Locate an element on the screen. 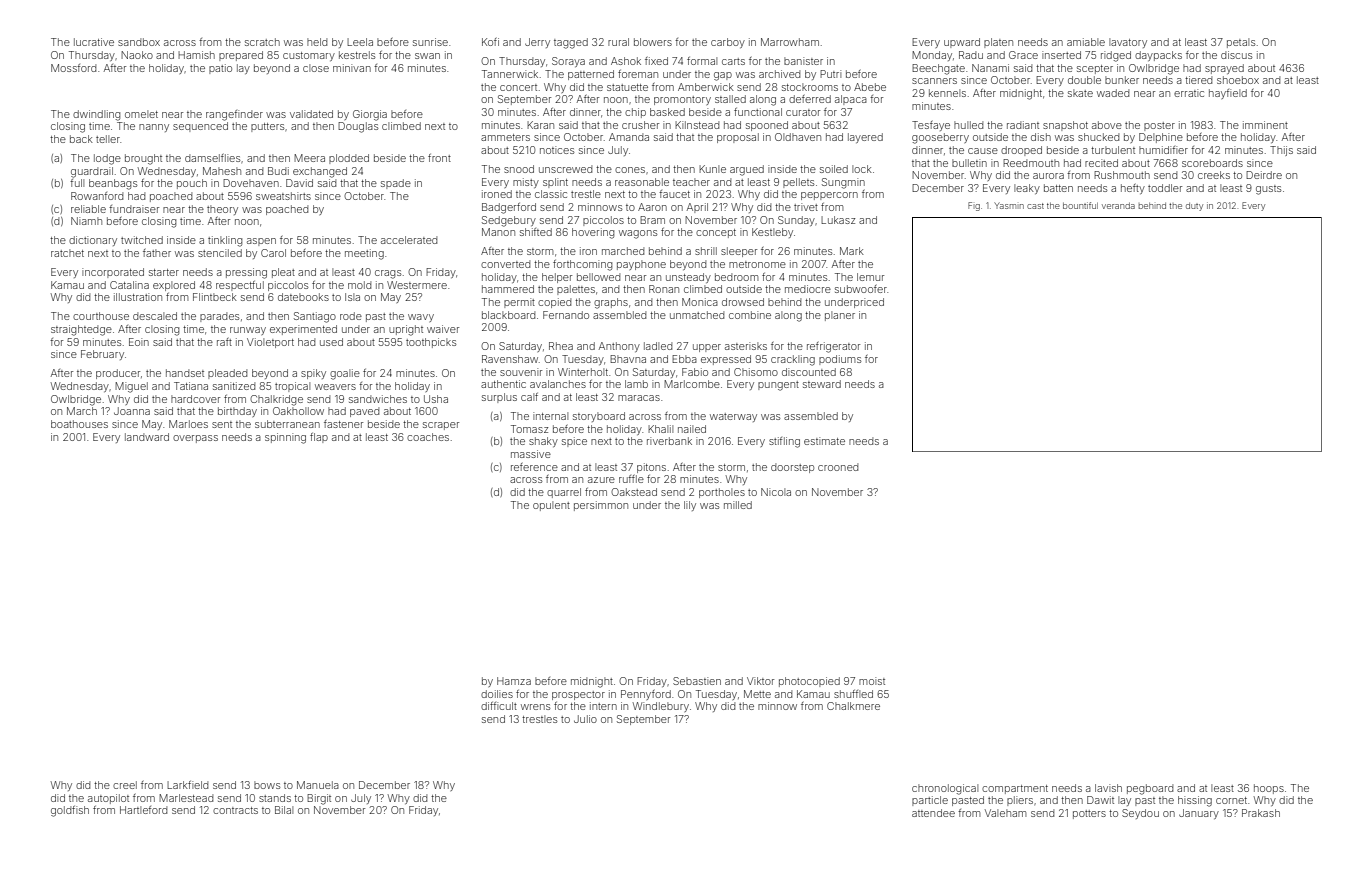 The height and width of the screenshot is (887, 1372). drooped is located at coordinates (1021, 151).
